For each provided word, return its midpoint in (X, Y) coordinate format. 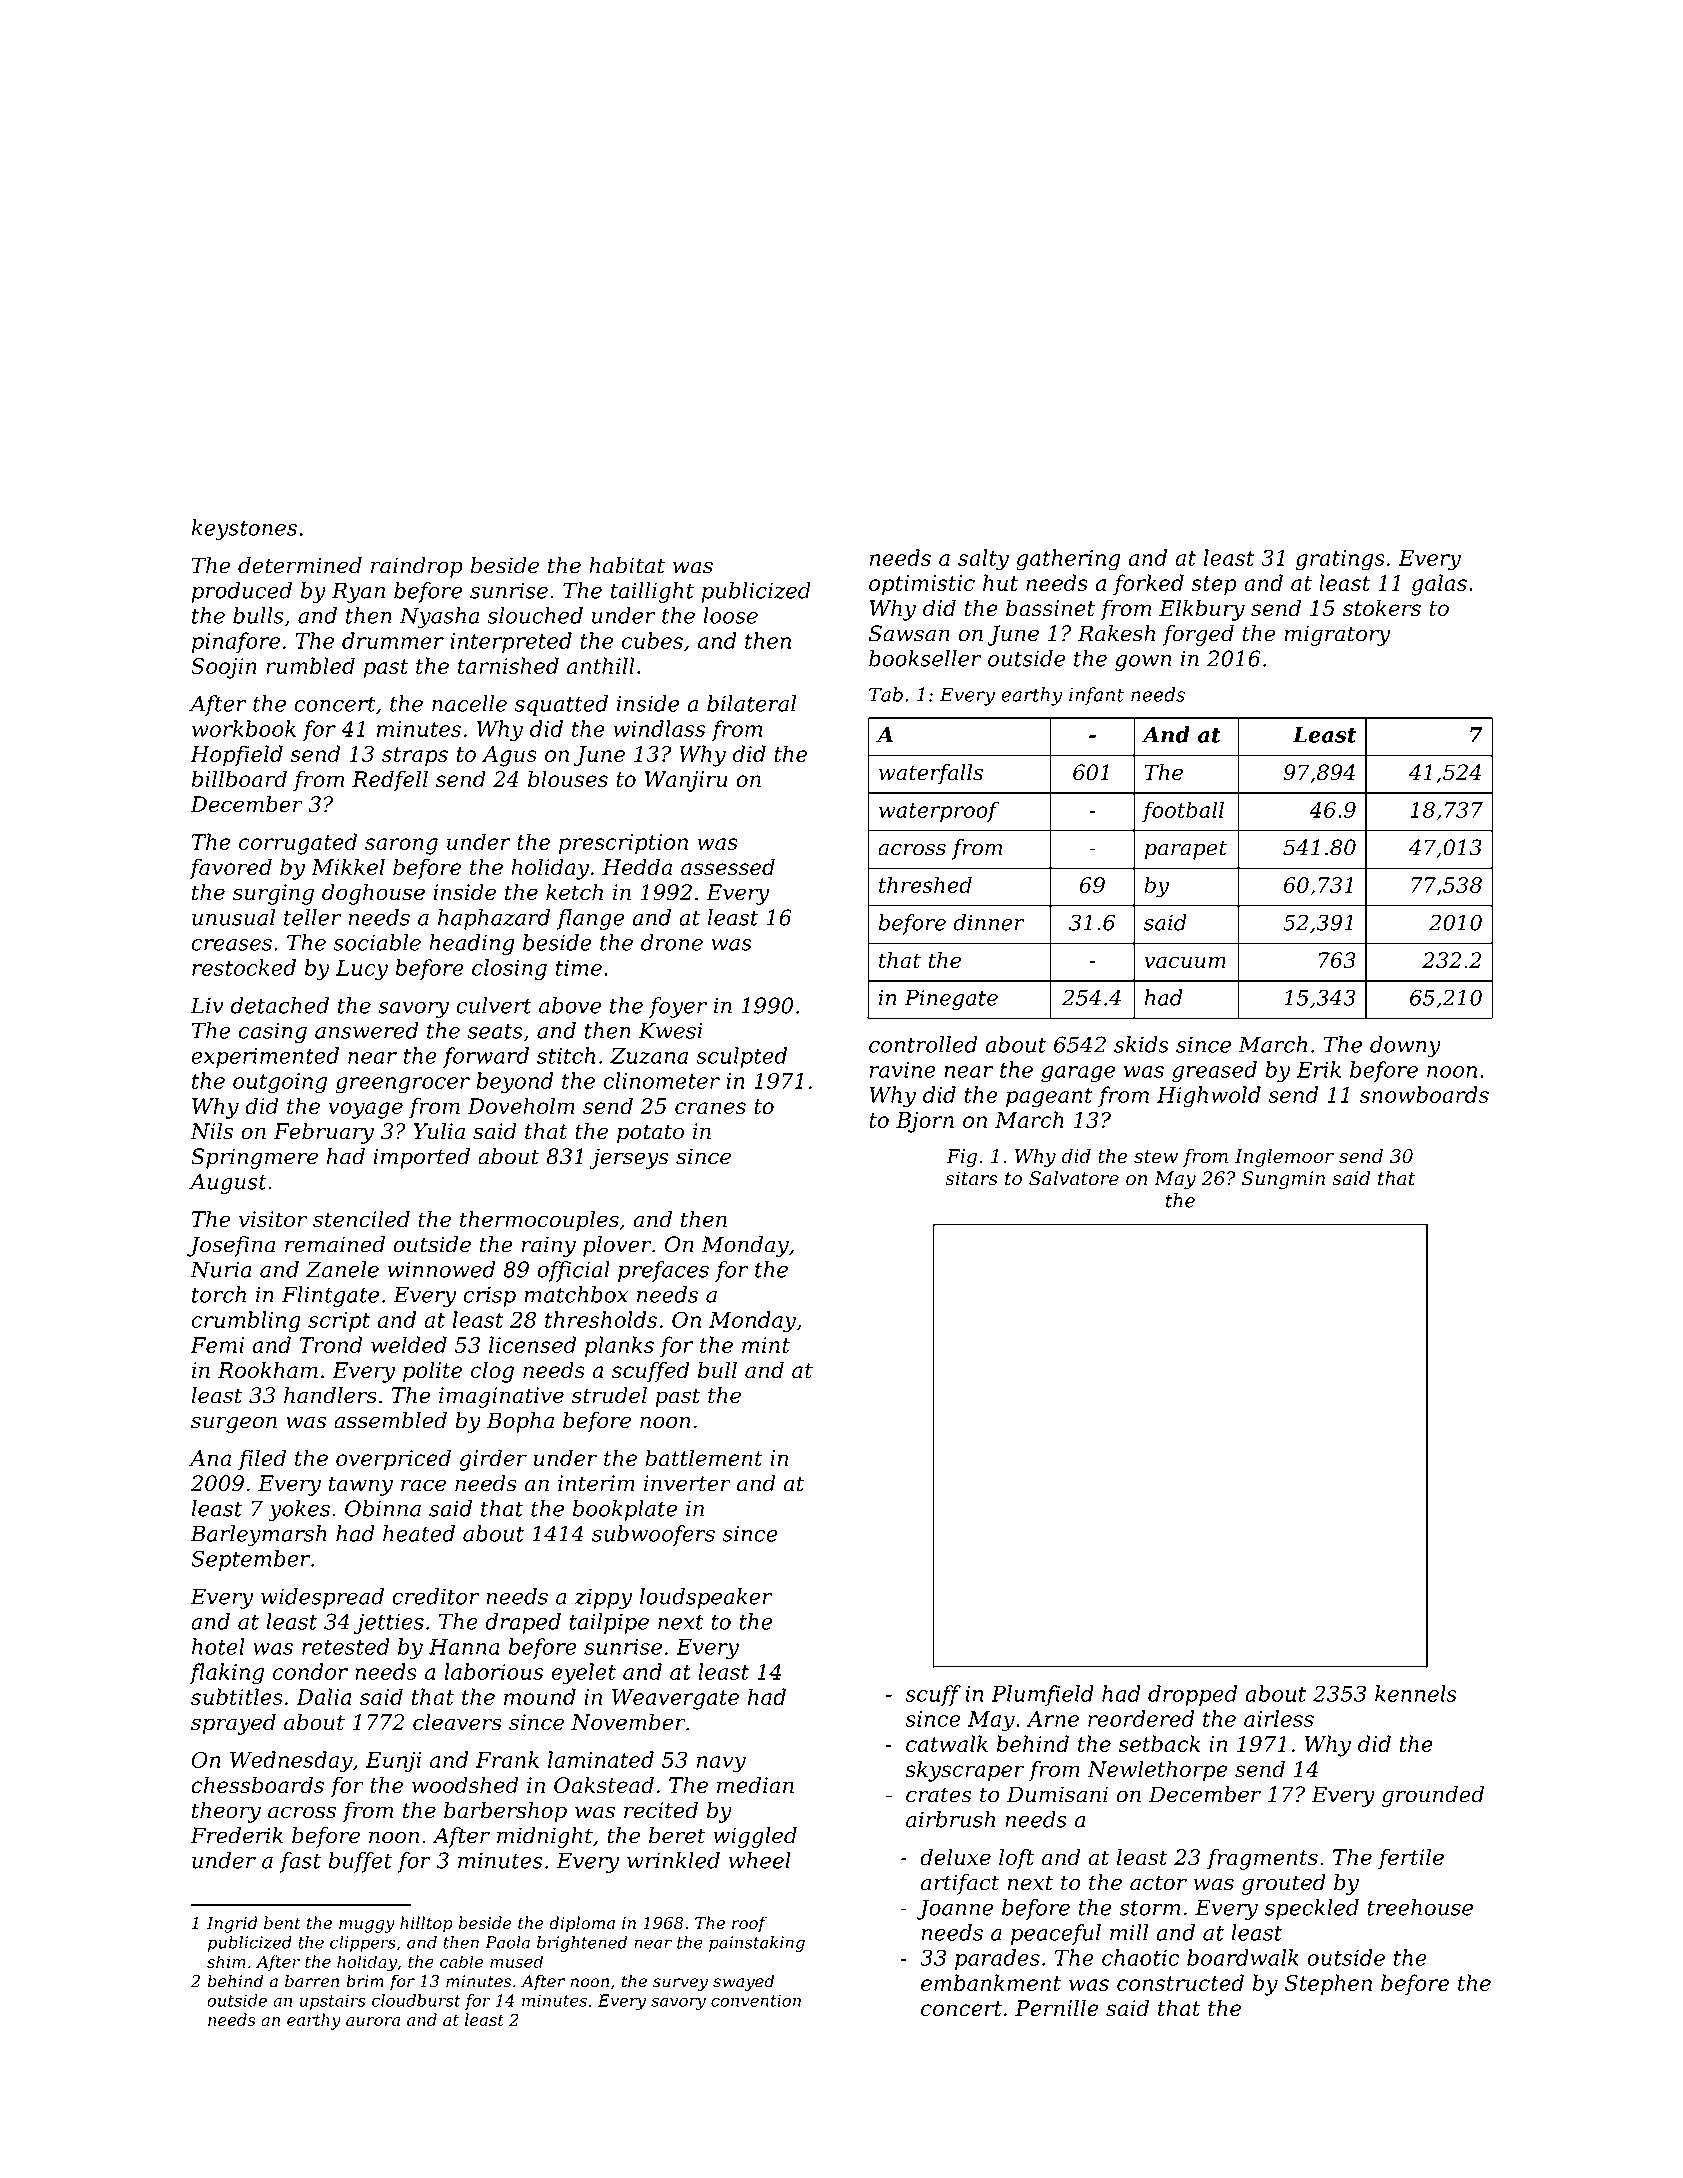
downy (1405, 1046)
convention (756, 2000)
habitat (627, 565)
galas (1439, 585)
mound (540, 1696)
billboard (239, 778)
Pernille (1057, 2007)
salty (983, 560)
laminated (601, 1759)
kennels (1416, 1693)
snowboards (1424, 1094)
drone (672, 942)
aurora (373, 2021)
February (324, 1133)
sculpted (741, 1057)
